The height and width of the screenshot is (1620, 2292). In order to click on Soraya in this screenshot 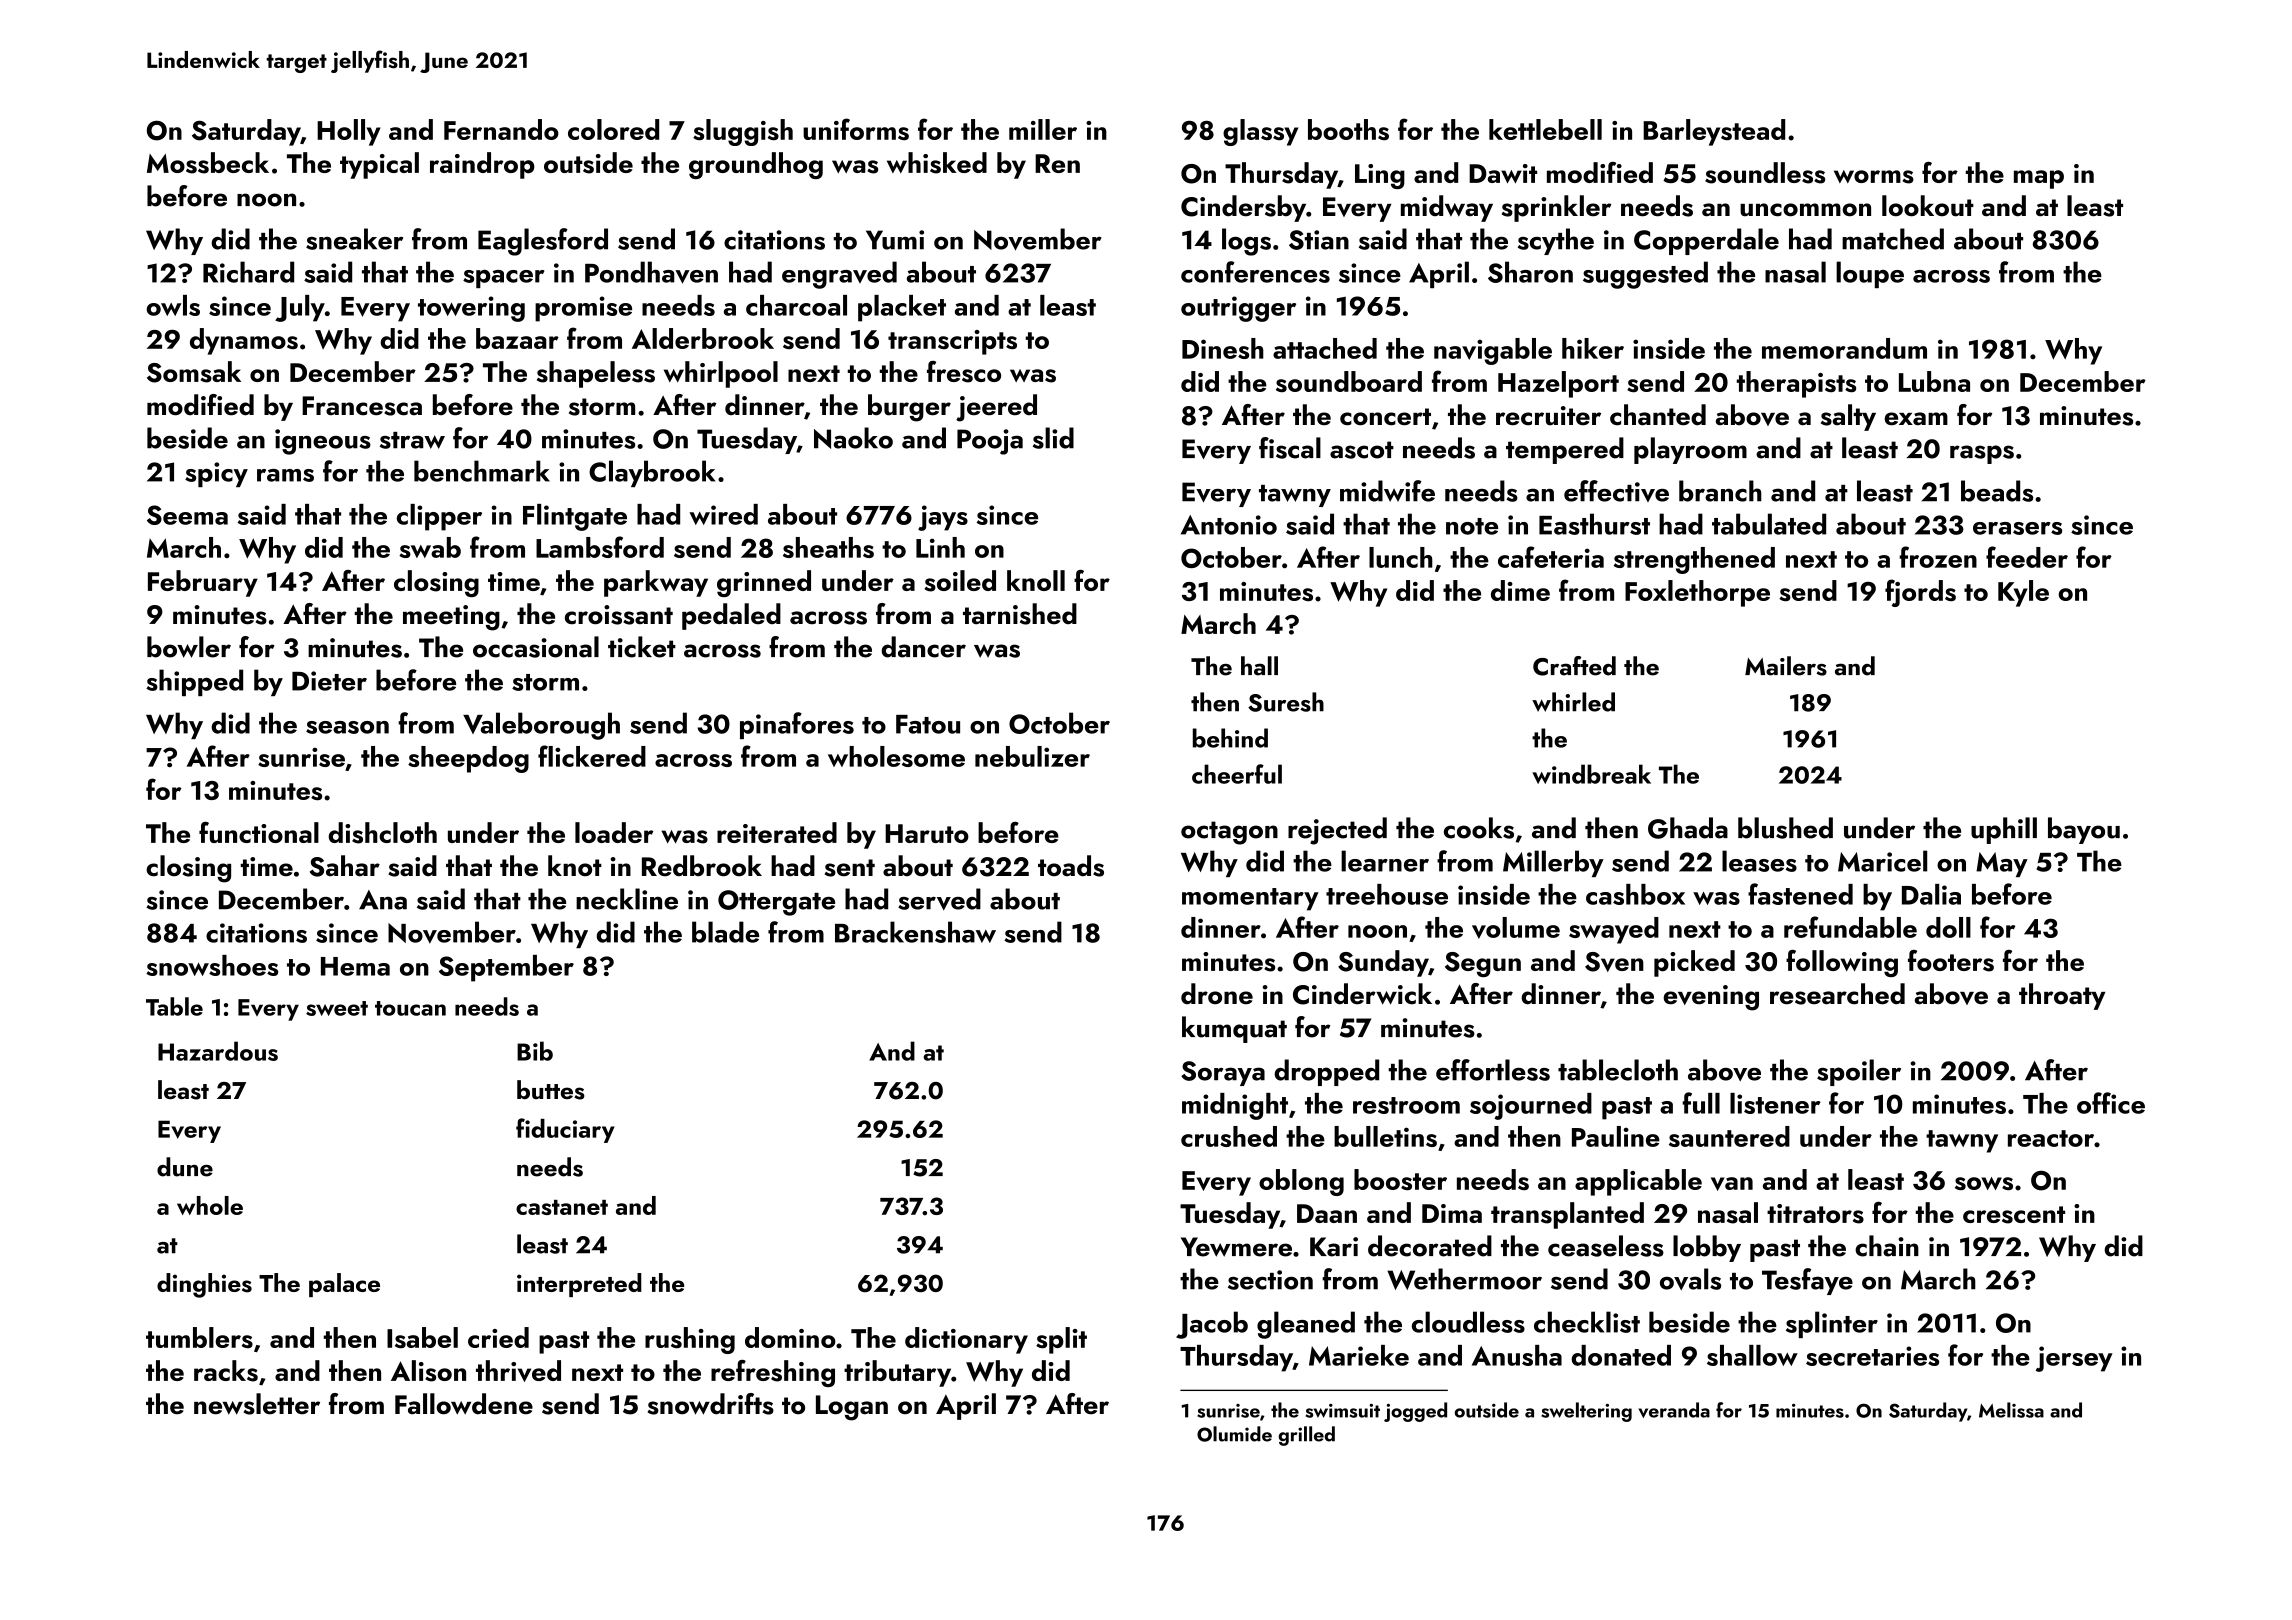, I will do `click(1223, 1073)`.
